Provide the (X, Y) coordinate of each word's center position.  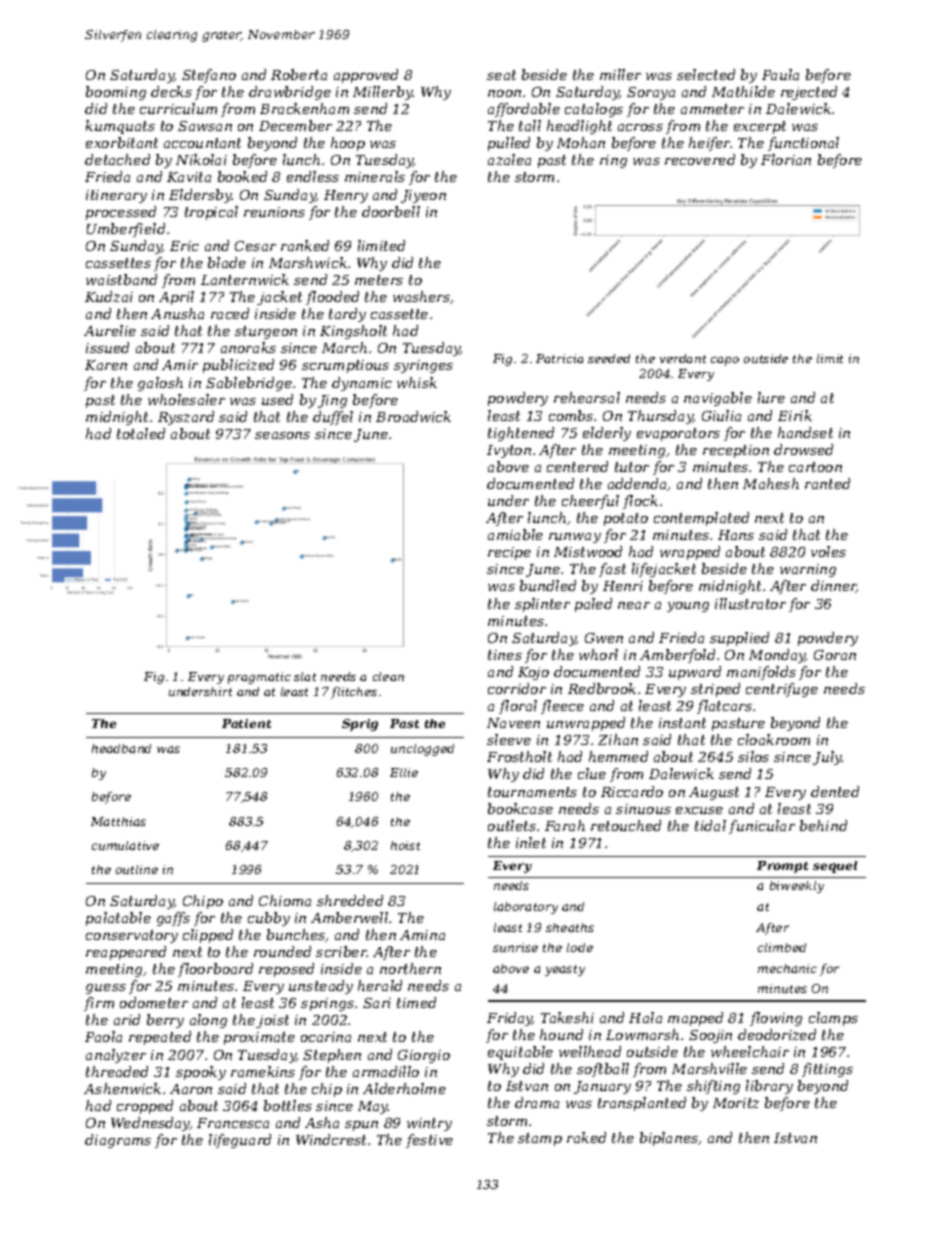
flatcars (724, 707)
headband (121, 748)
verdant (683, 358)
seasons (282, 435)
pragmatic (259, 678)
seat (501, 75)
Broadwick (413, 416)
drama (537, 1102)
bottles (288, 1105)
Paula (780, 74)
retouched (626, 825)
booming (116, 93)
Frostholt (519, 756)
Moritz (736, 1103)
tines (505, 655)
